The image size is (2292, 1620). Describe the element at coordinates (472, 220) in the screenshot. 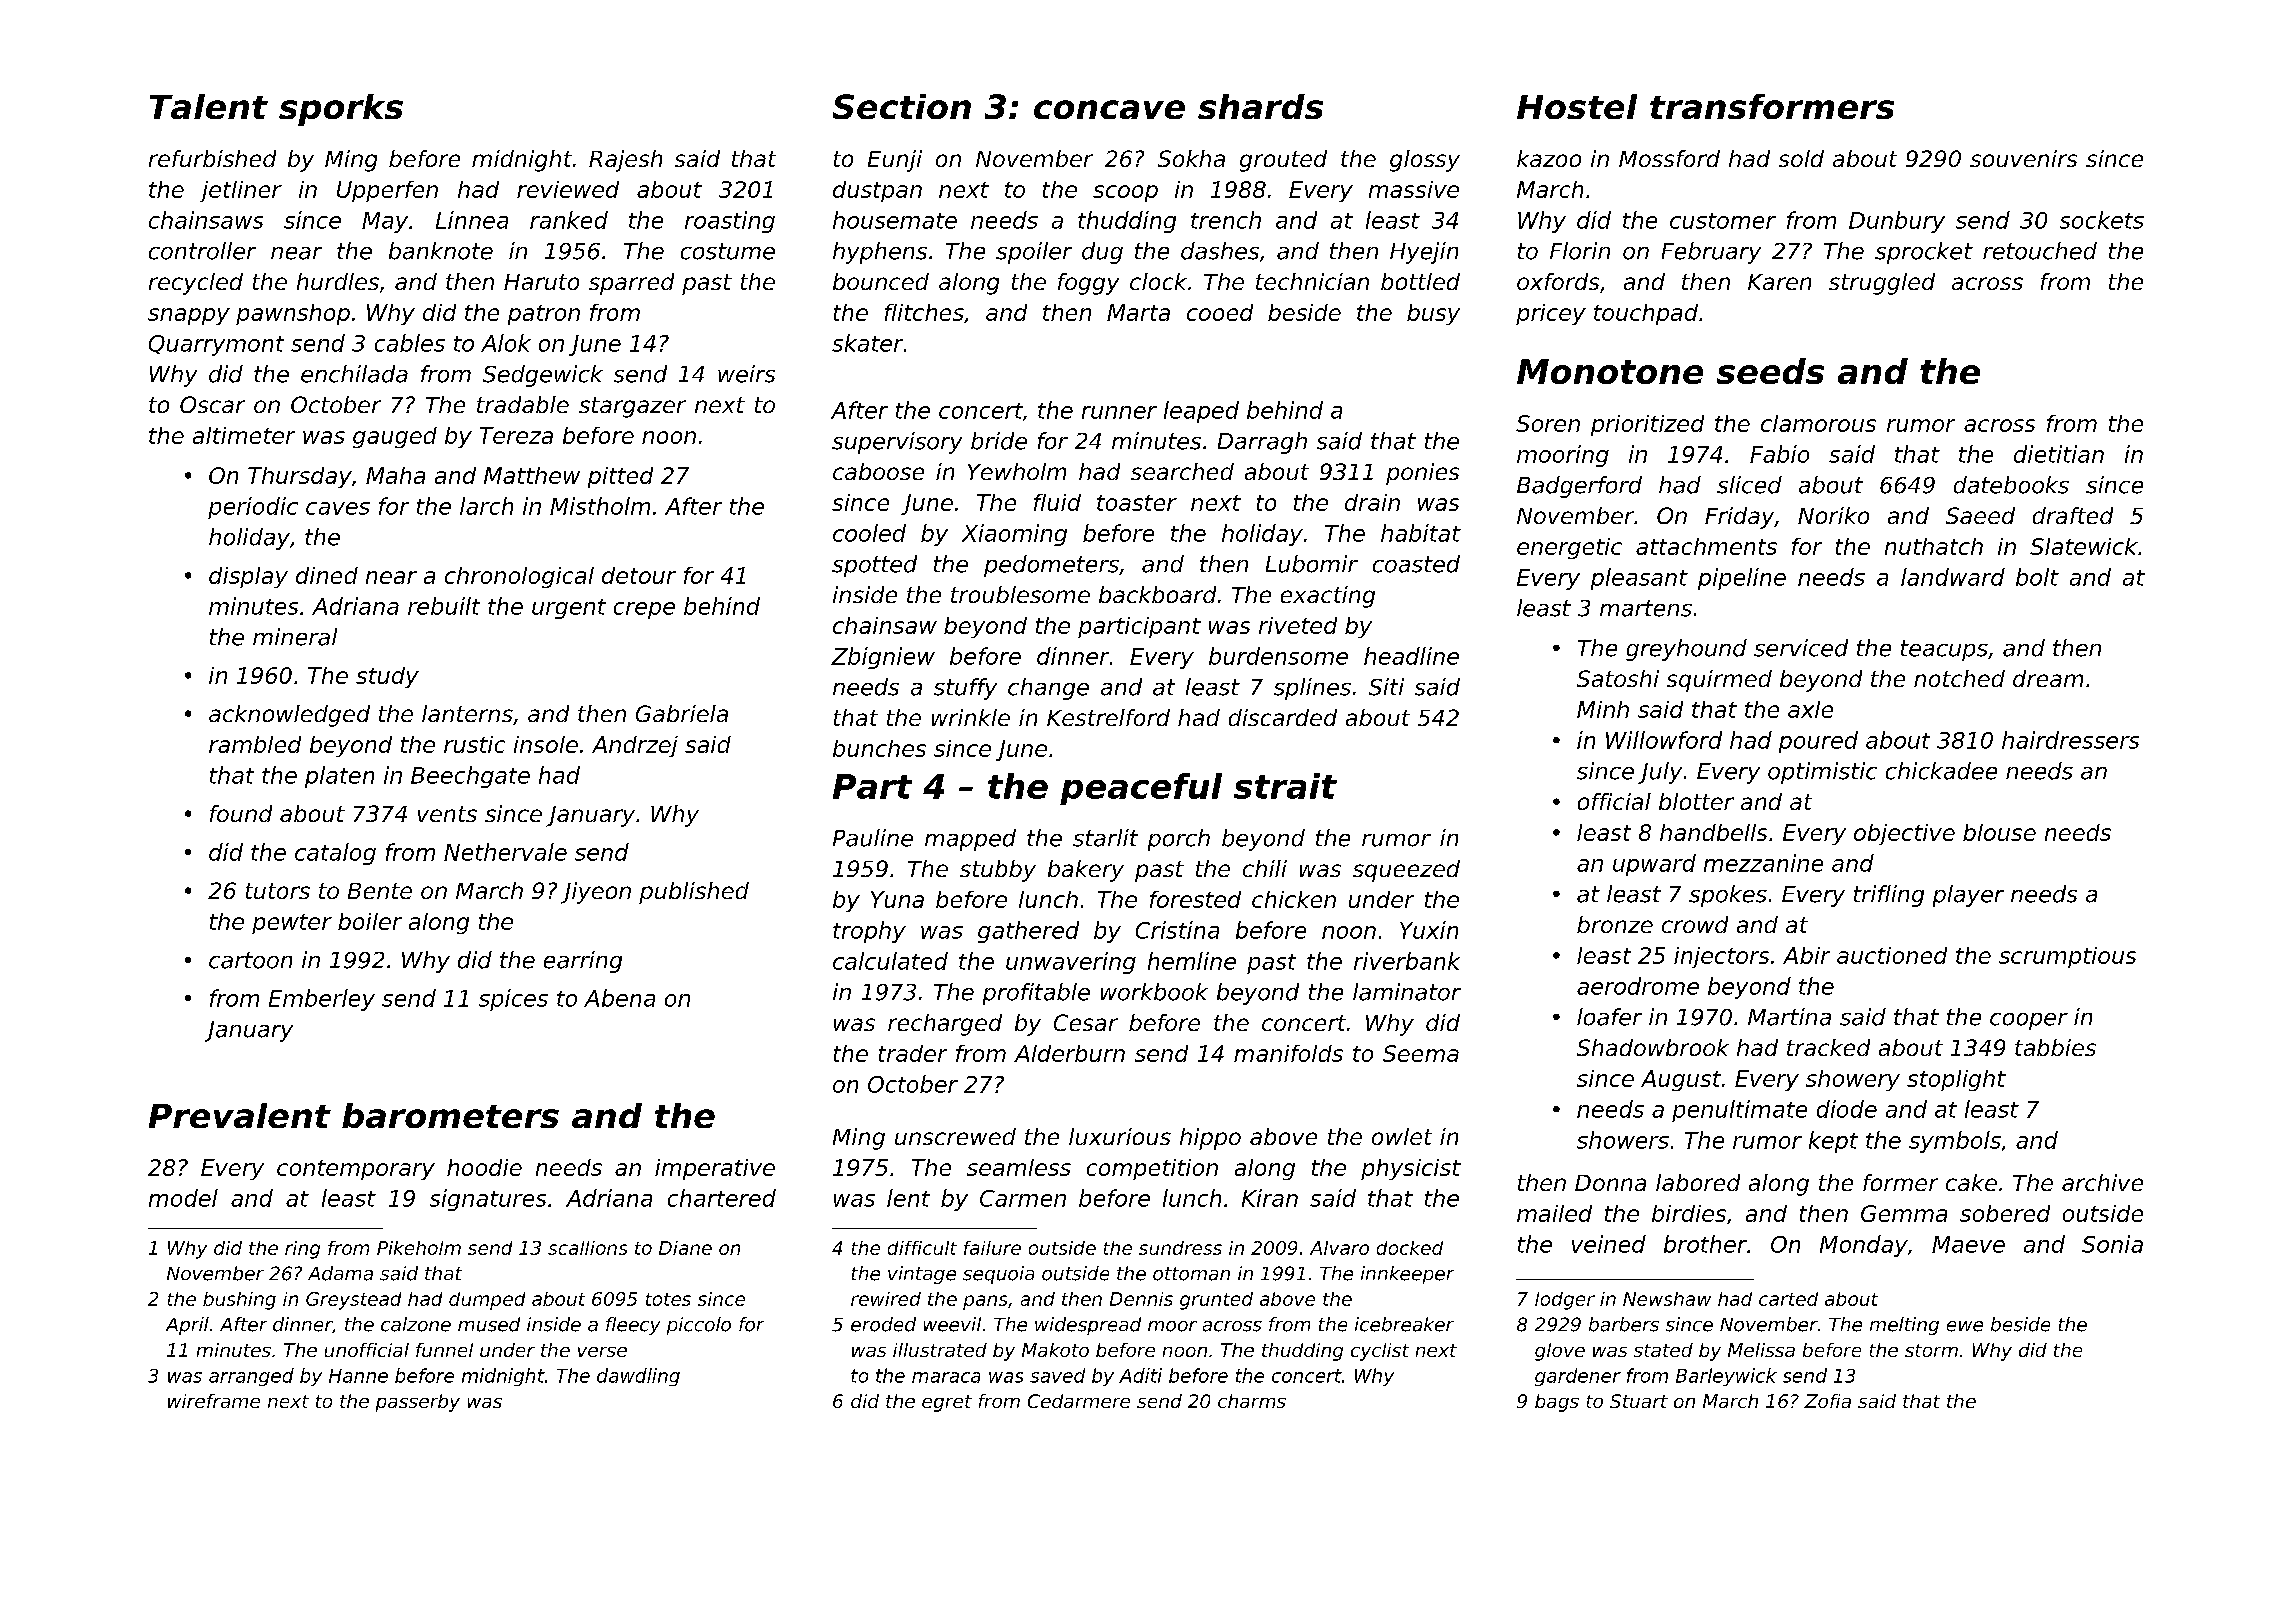

I see `Linnea` at that location.
